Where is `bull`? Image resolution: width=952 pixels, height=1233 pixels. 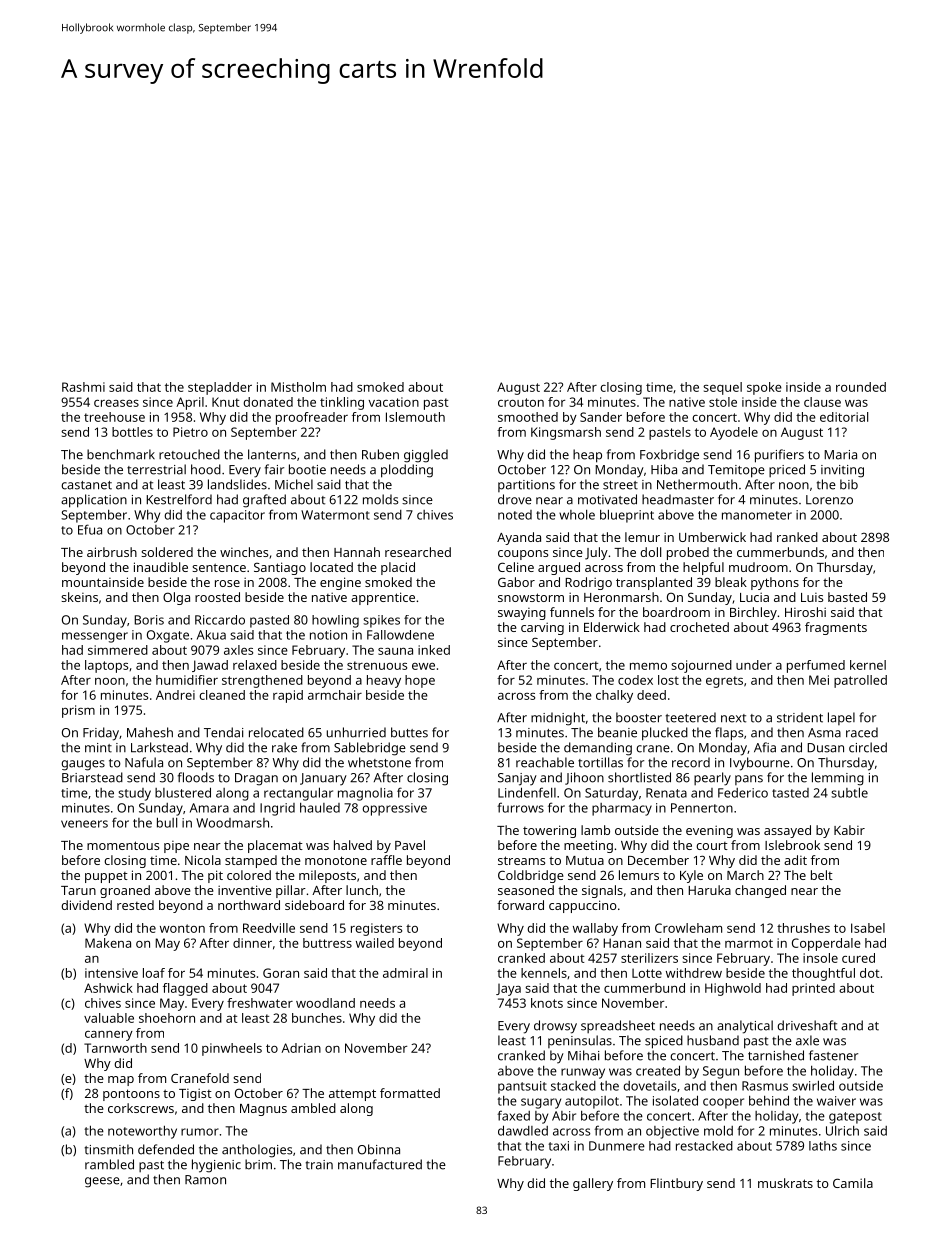 bull is located at coordinates (167, 822).
